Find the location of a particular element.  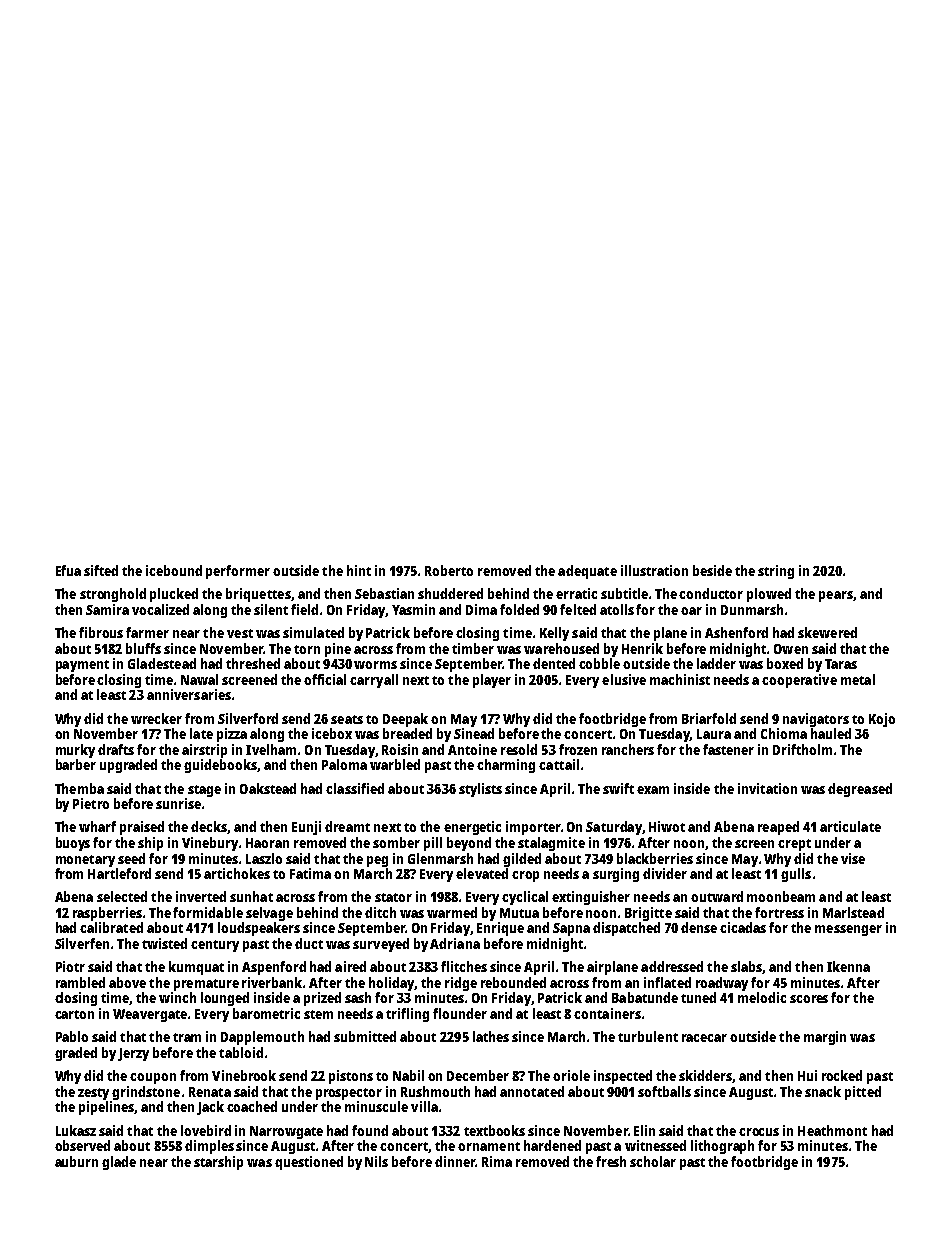

Ikenna is located at coordinates (848, 966).
